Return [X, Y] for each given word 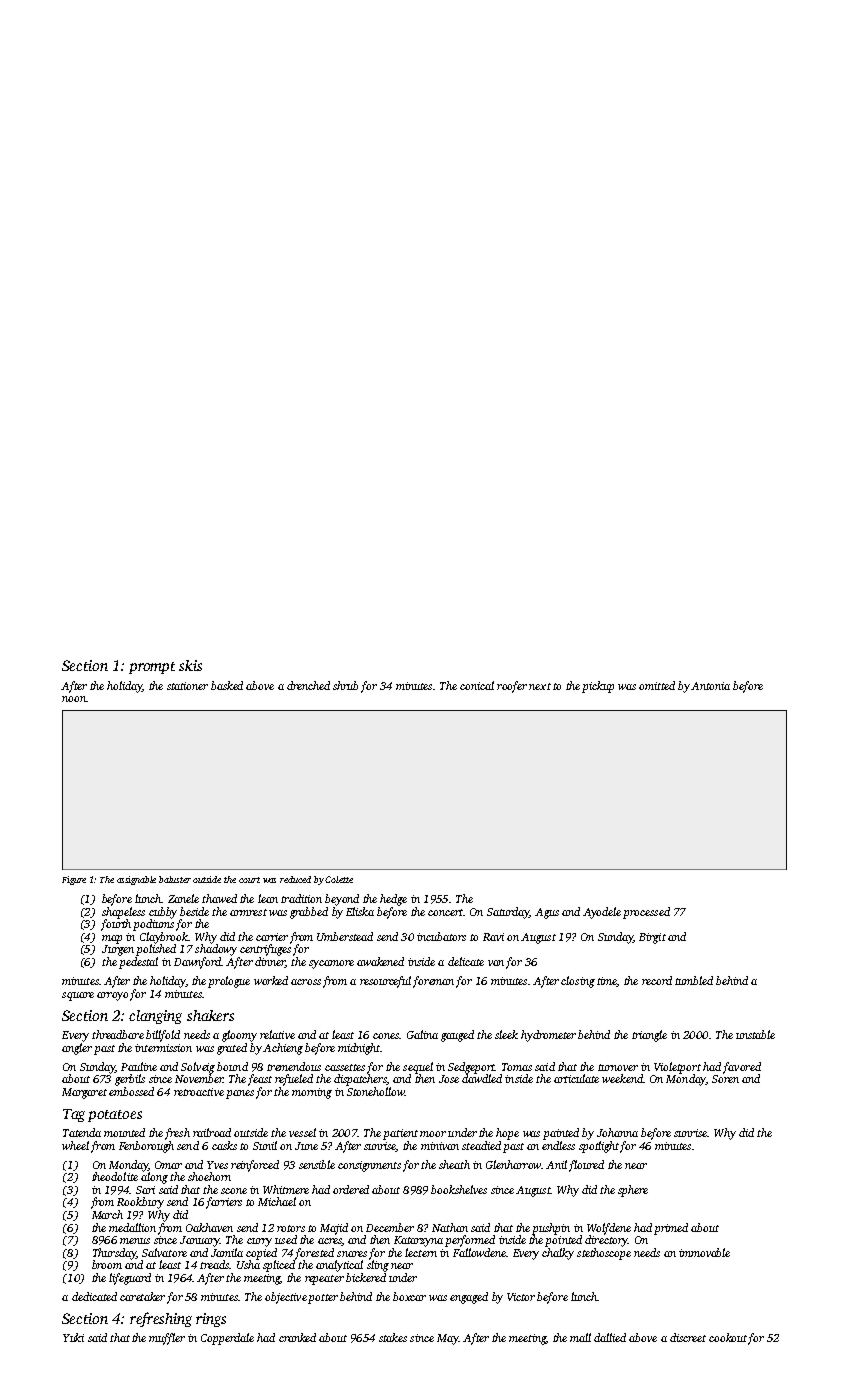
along [154, 1178]
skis [190, 665]
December [390, 1227]
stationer [187, 686]
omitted [657, 685]
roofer [512, 687]
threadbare [118, 1034]
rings [211, 1320]
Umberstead [345, 936]
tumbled [694, 980]
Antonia [710, 686]
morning [312, 1093]
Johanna [617, 1132]
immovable [704, 1252]
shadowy [216, 950]
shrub [345, 685]
